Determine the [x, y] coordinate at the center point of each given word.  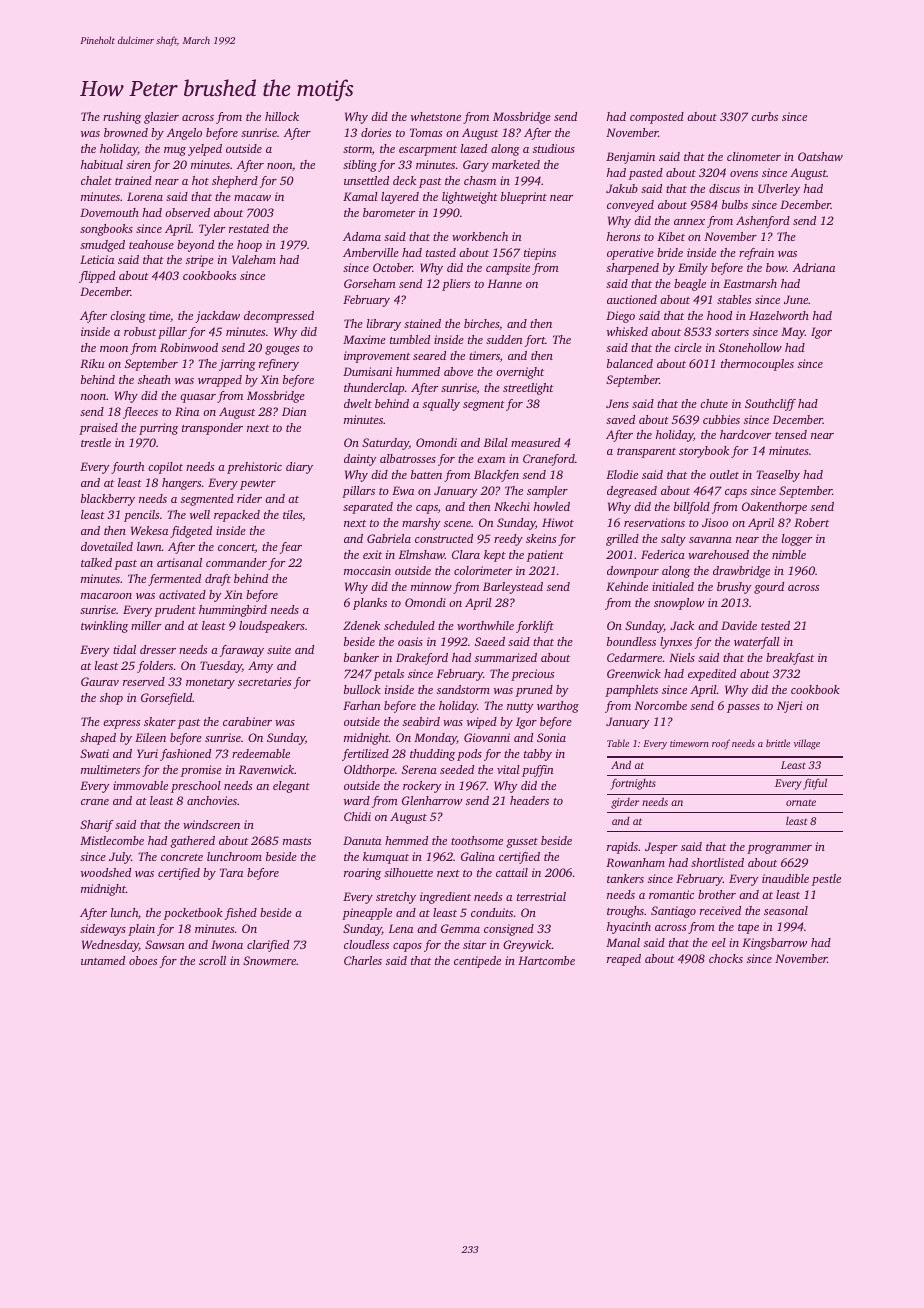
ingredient [445, 898]
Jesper [661, 848]
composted [657, 118]
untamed [103, 960]
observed [187, 212]
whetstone [436, 116]
